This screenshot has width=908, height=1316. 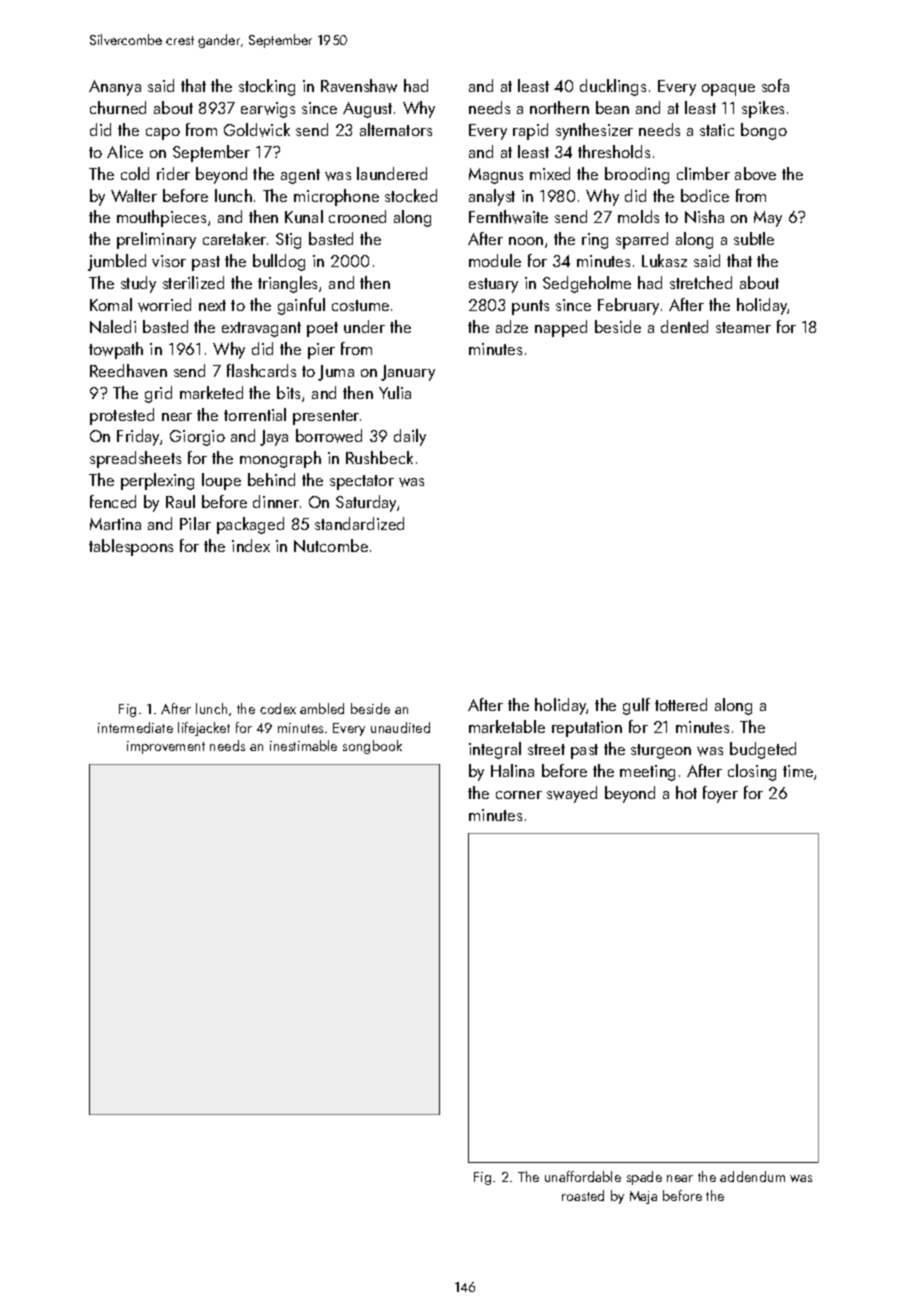 I want to click on tottered, so click(x=681, y=704).
